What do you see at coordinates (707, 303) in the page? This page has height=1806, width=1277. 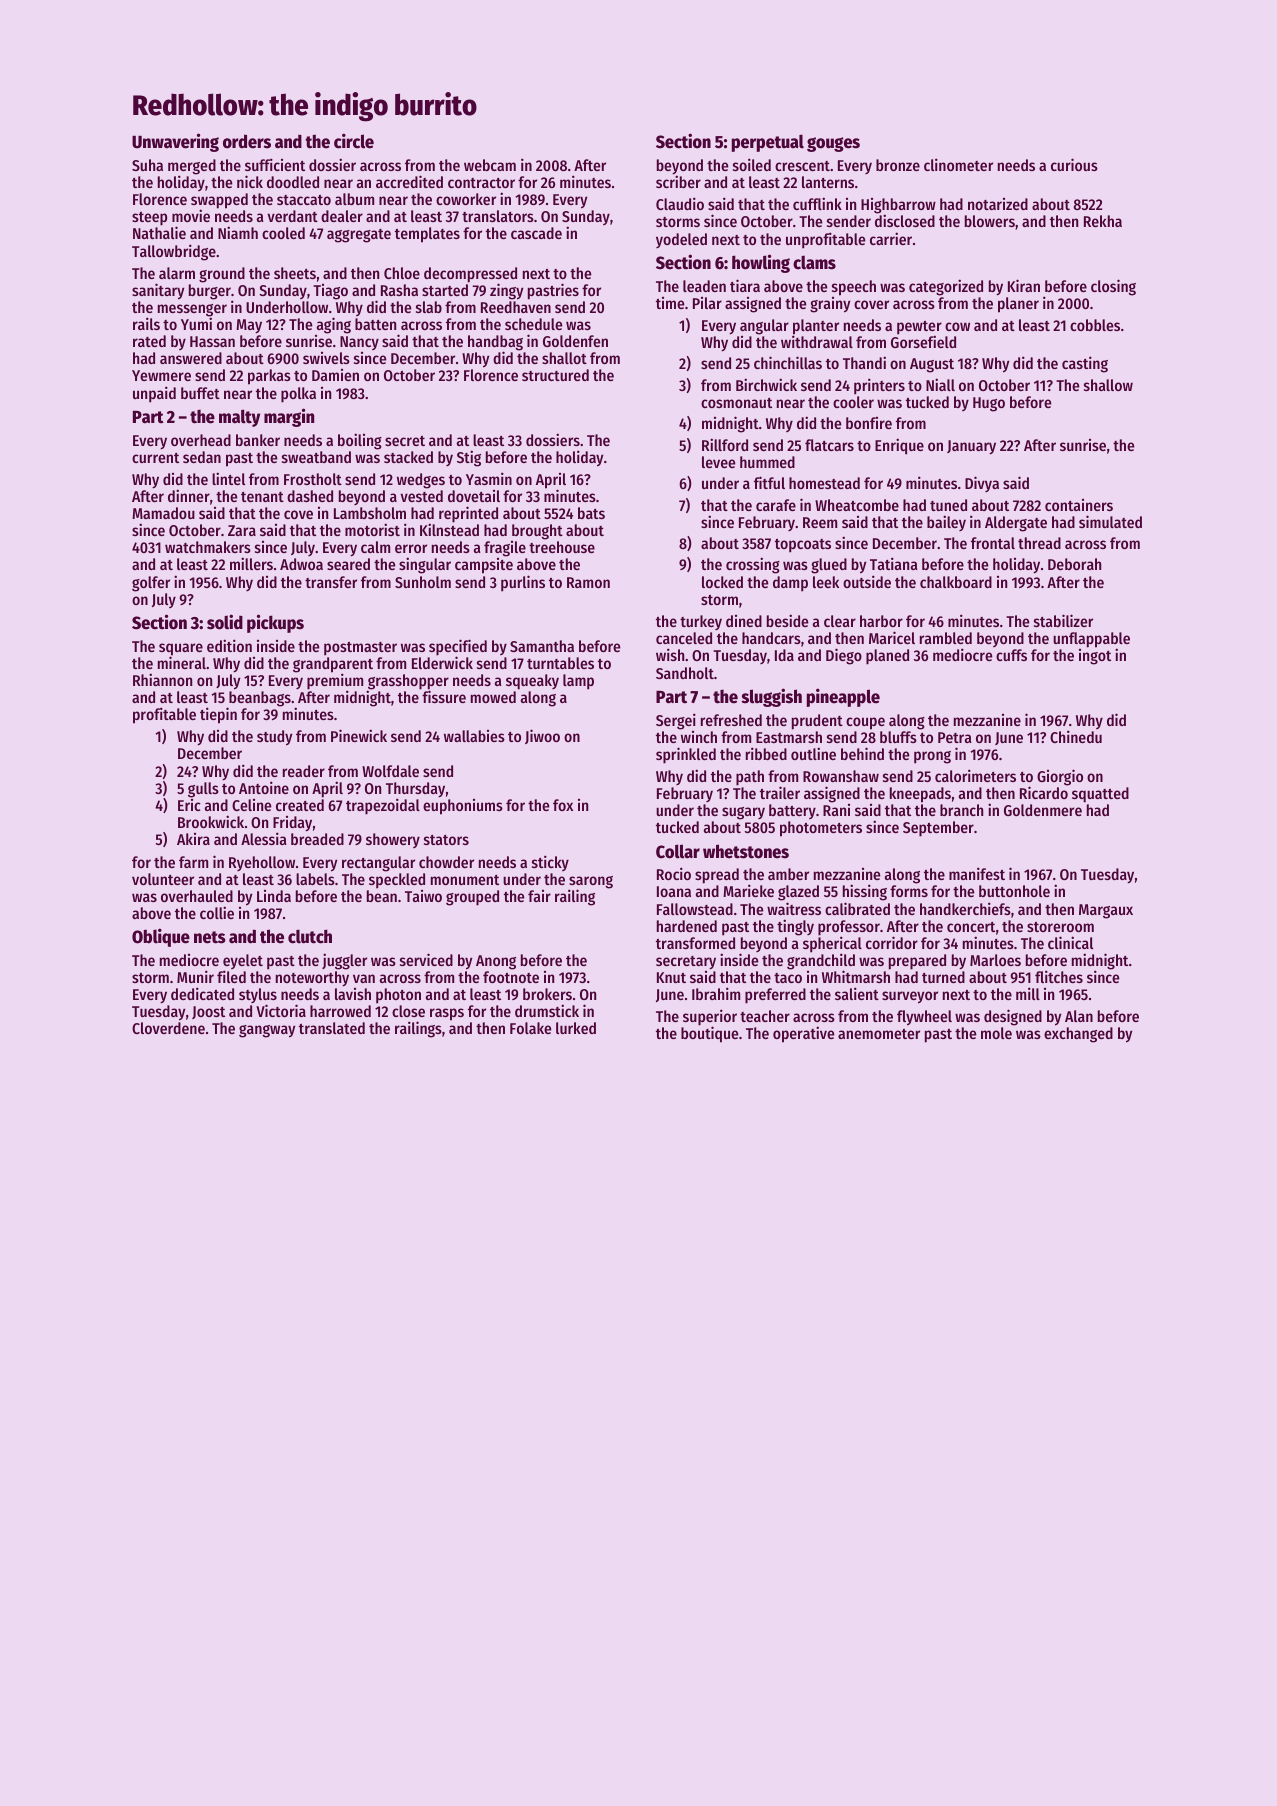 I see `Pilar` at bounding box center [707, 303].
